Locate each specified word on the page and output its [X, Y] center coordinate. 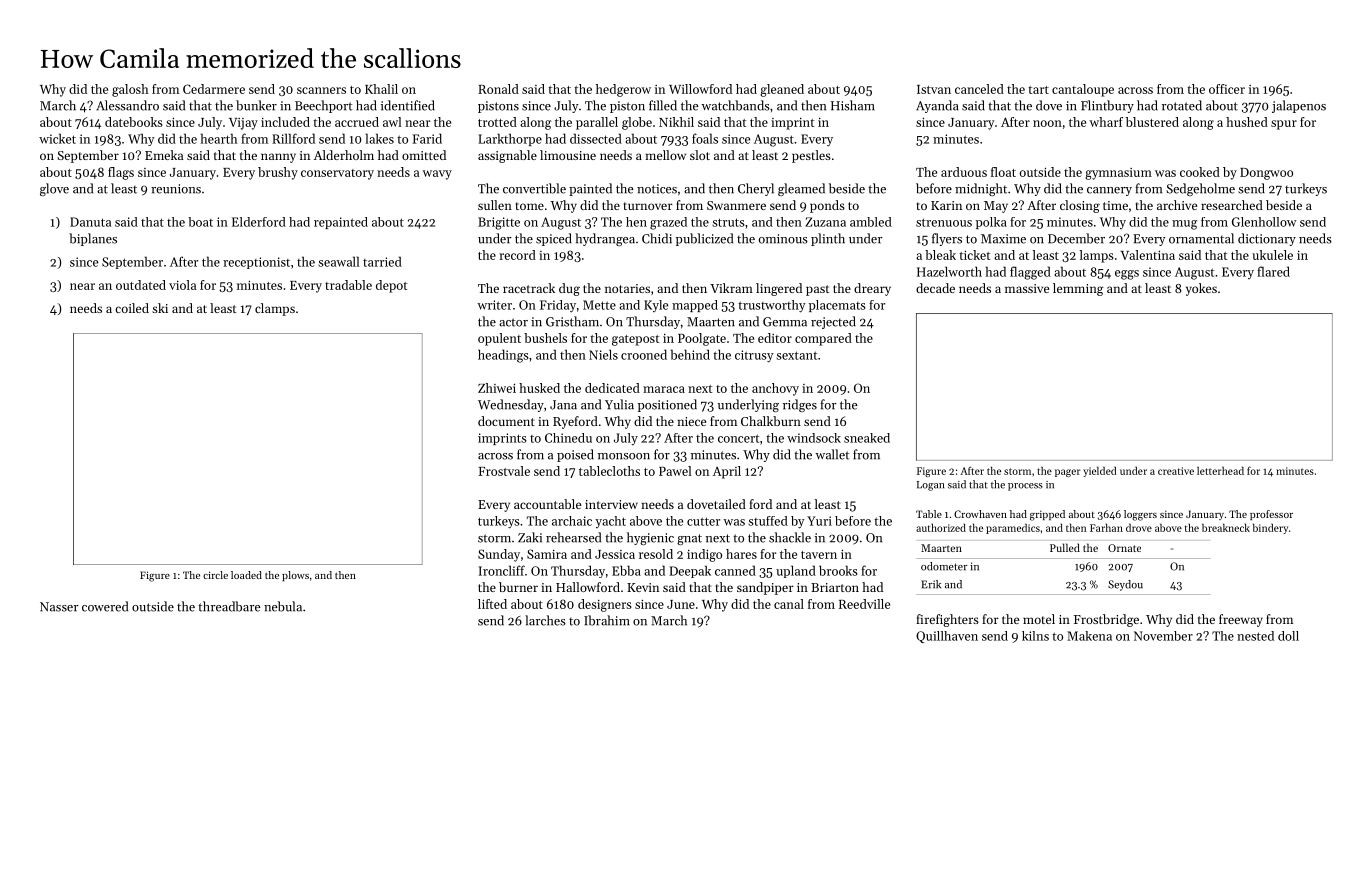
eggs [1127, 275]
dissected [596, 138]
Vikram [731, 288]
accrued [357, 122]
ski [160, 308]
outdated [141, 285]
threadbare [229, 606]
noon [1047, 123]
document [506, 421]
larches [545, 620]
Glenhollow [1264, 222]
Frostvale [504, 471]
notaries [627, 288]
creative [1176, 471]
